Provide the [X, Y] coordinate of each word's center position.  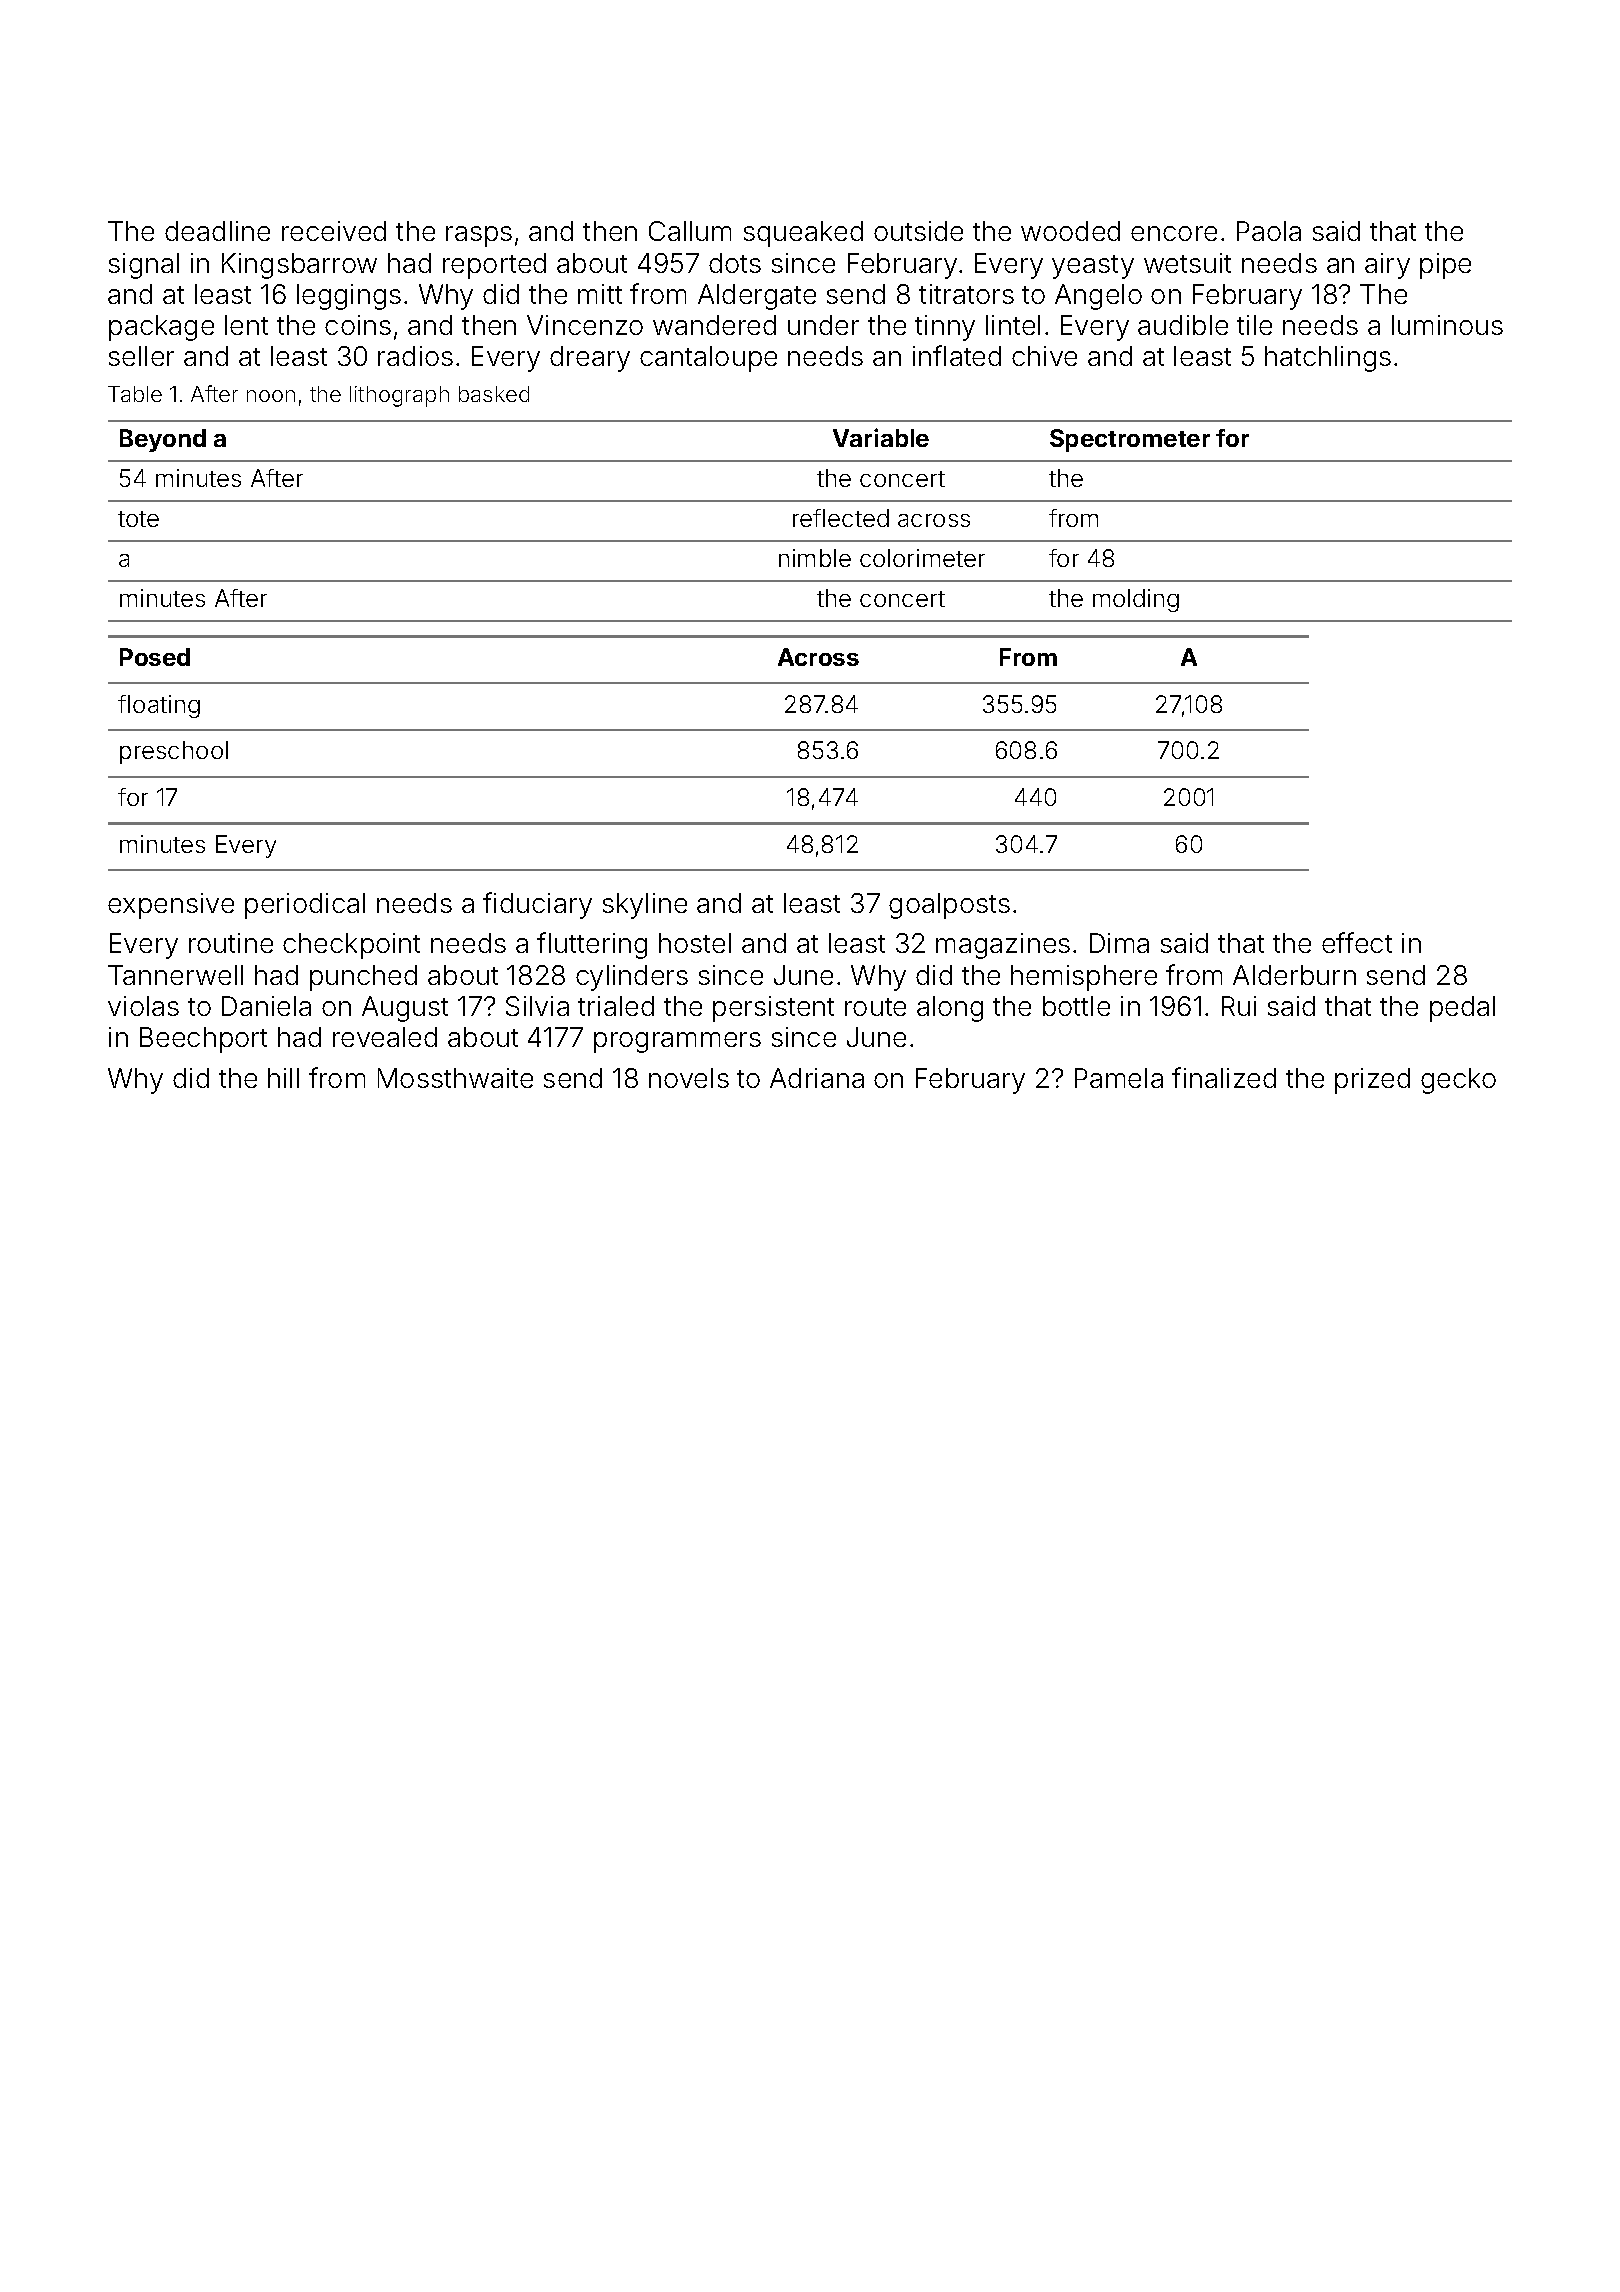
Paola [1269, 231]
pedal [1462, 1009]
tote [138, 519]
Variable [881, 437]
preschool [174, 752]
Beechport [203, 1040]
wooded [1070, 231]
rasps [479, 236]
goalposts [949, 906]
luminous [1447, 325]
